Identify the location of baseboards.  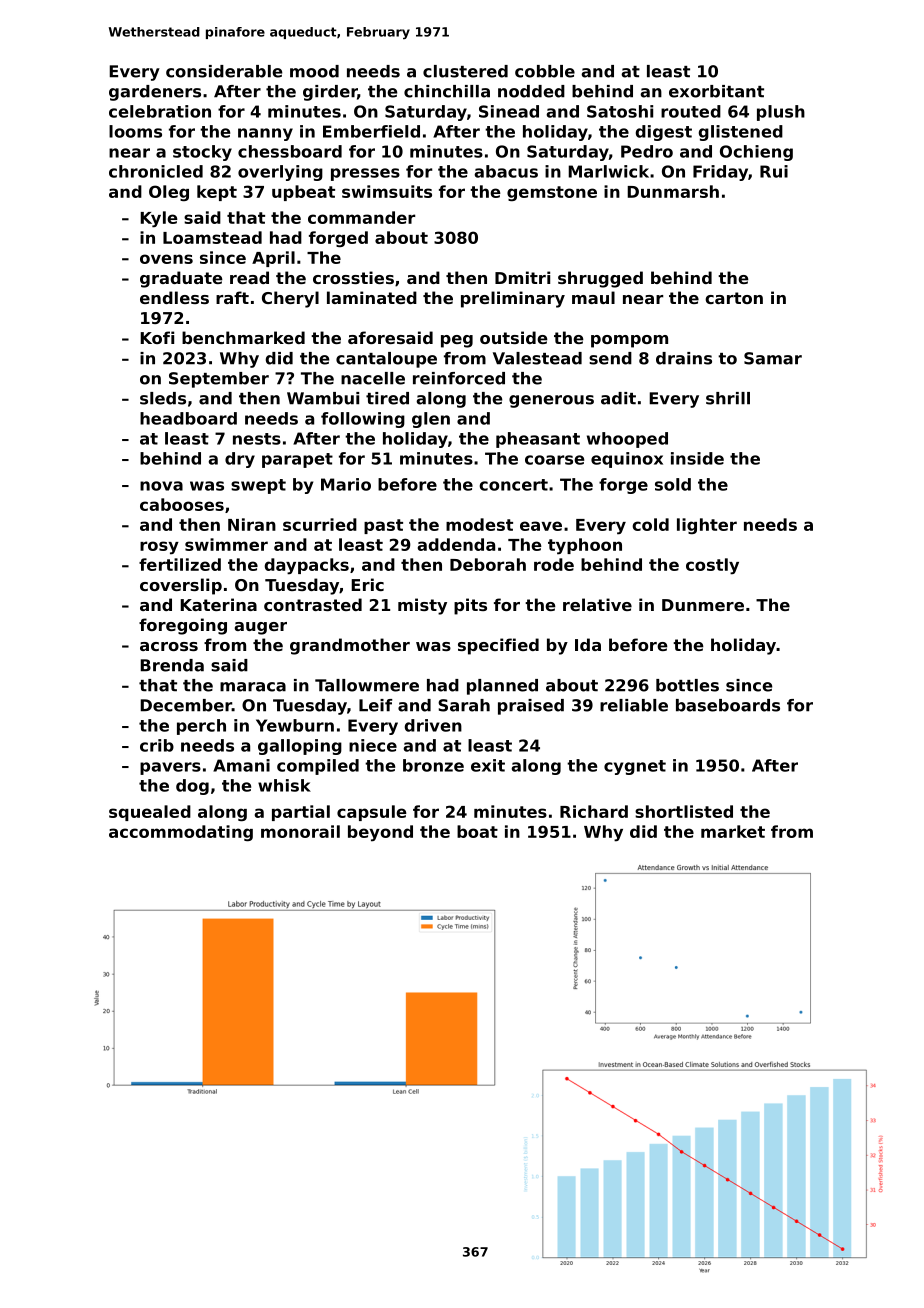
(728, 705).
